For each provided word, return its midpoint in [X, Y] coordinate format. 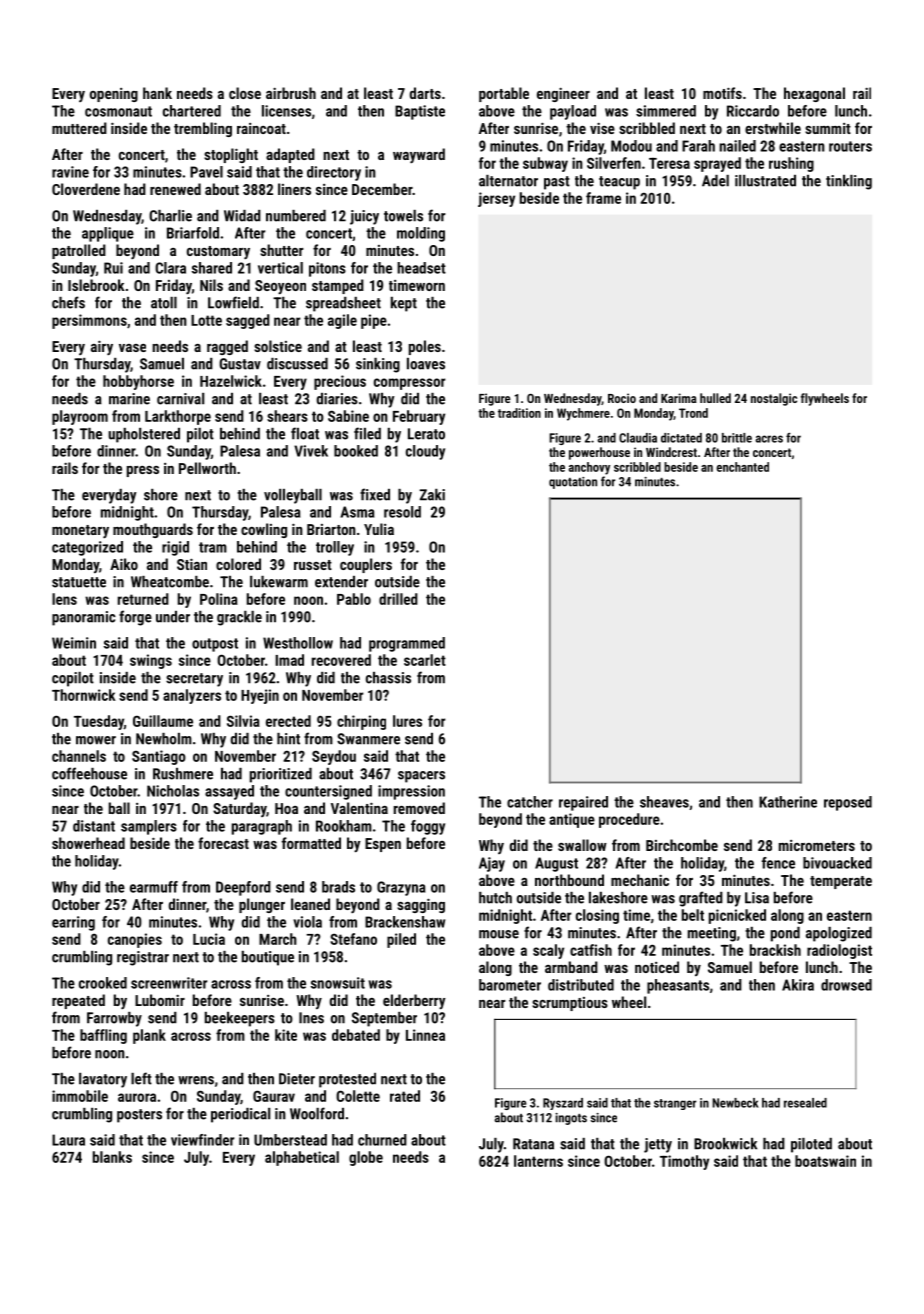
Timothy [684, 1162]
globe [366, 1158]
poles [425, 347]
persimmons [89, 321]
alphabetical [302, 1158]
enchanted [742, 467]
